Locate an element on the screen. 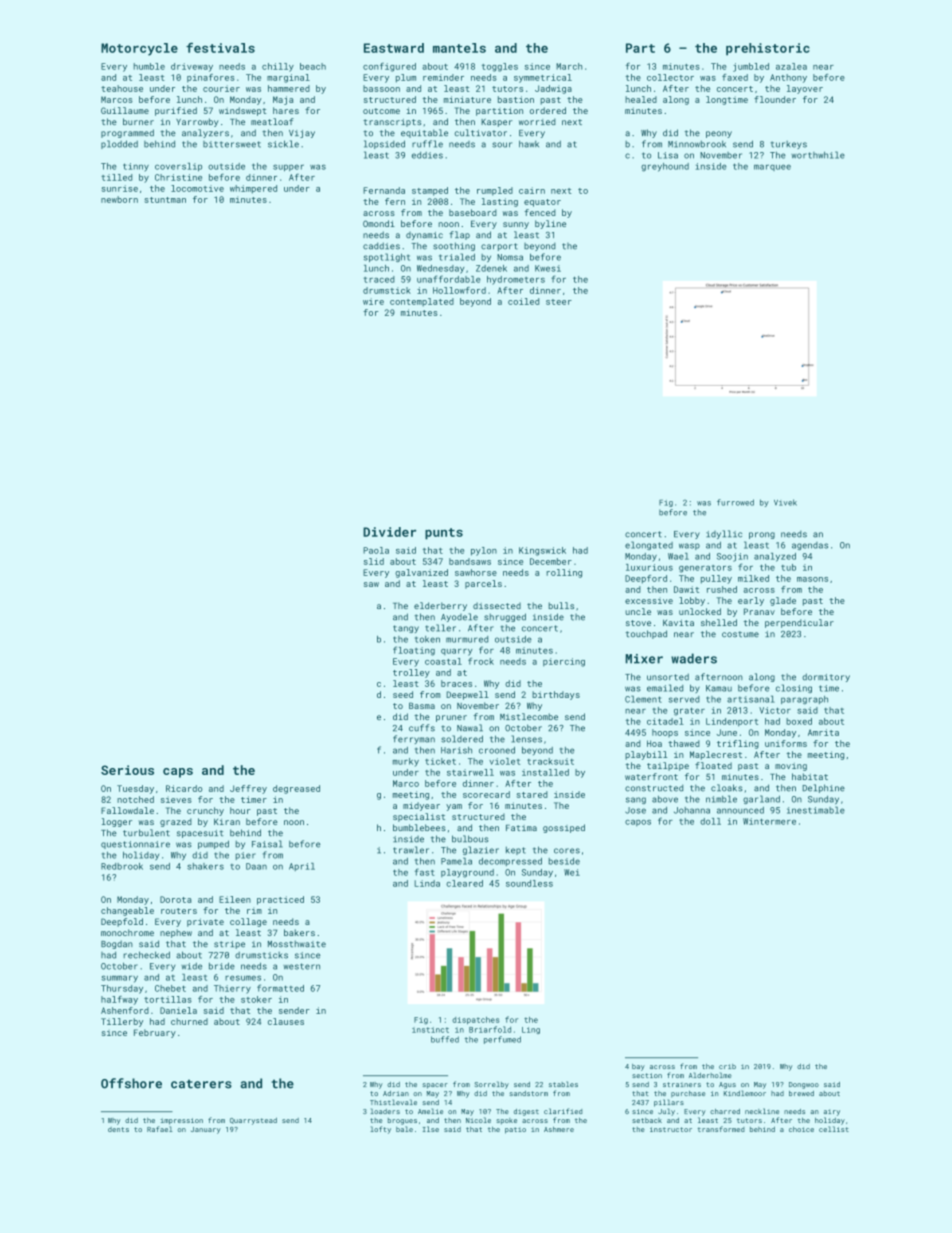 Image resolution: width=952 pixels, height=1233 pixels. birthdays is located at coordinates (556, 695).
